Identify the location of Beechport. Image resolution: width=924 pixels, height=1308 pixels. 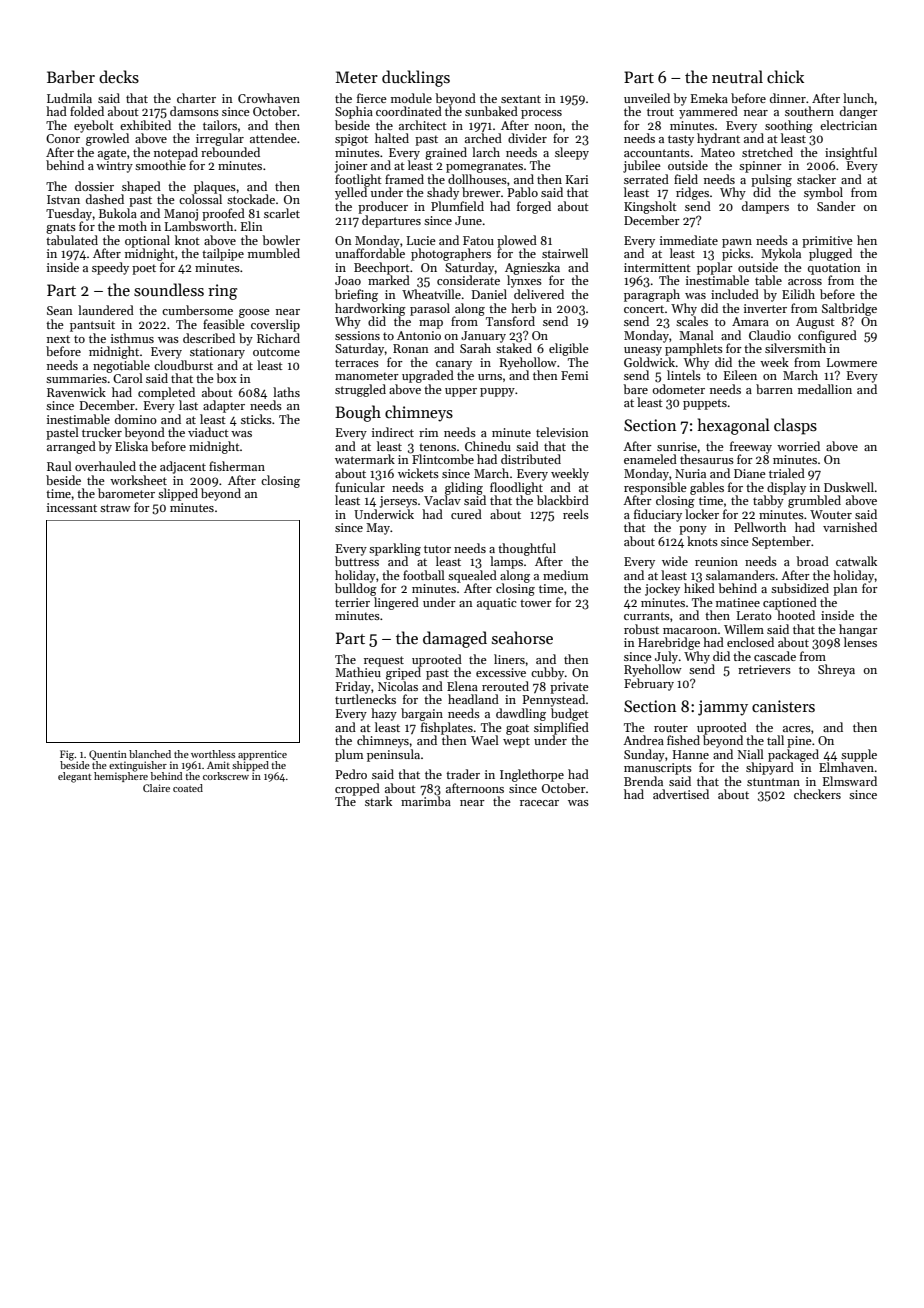
(382, 268).
